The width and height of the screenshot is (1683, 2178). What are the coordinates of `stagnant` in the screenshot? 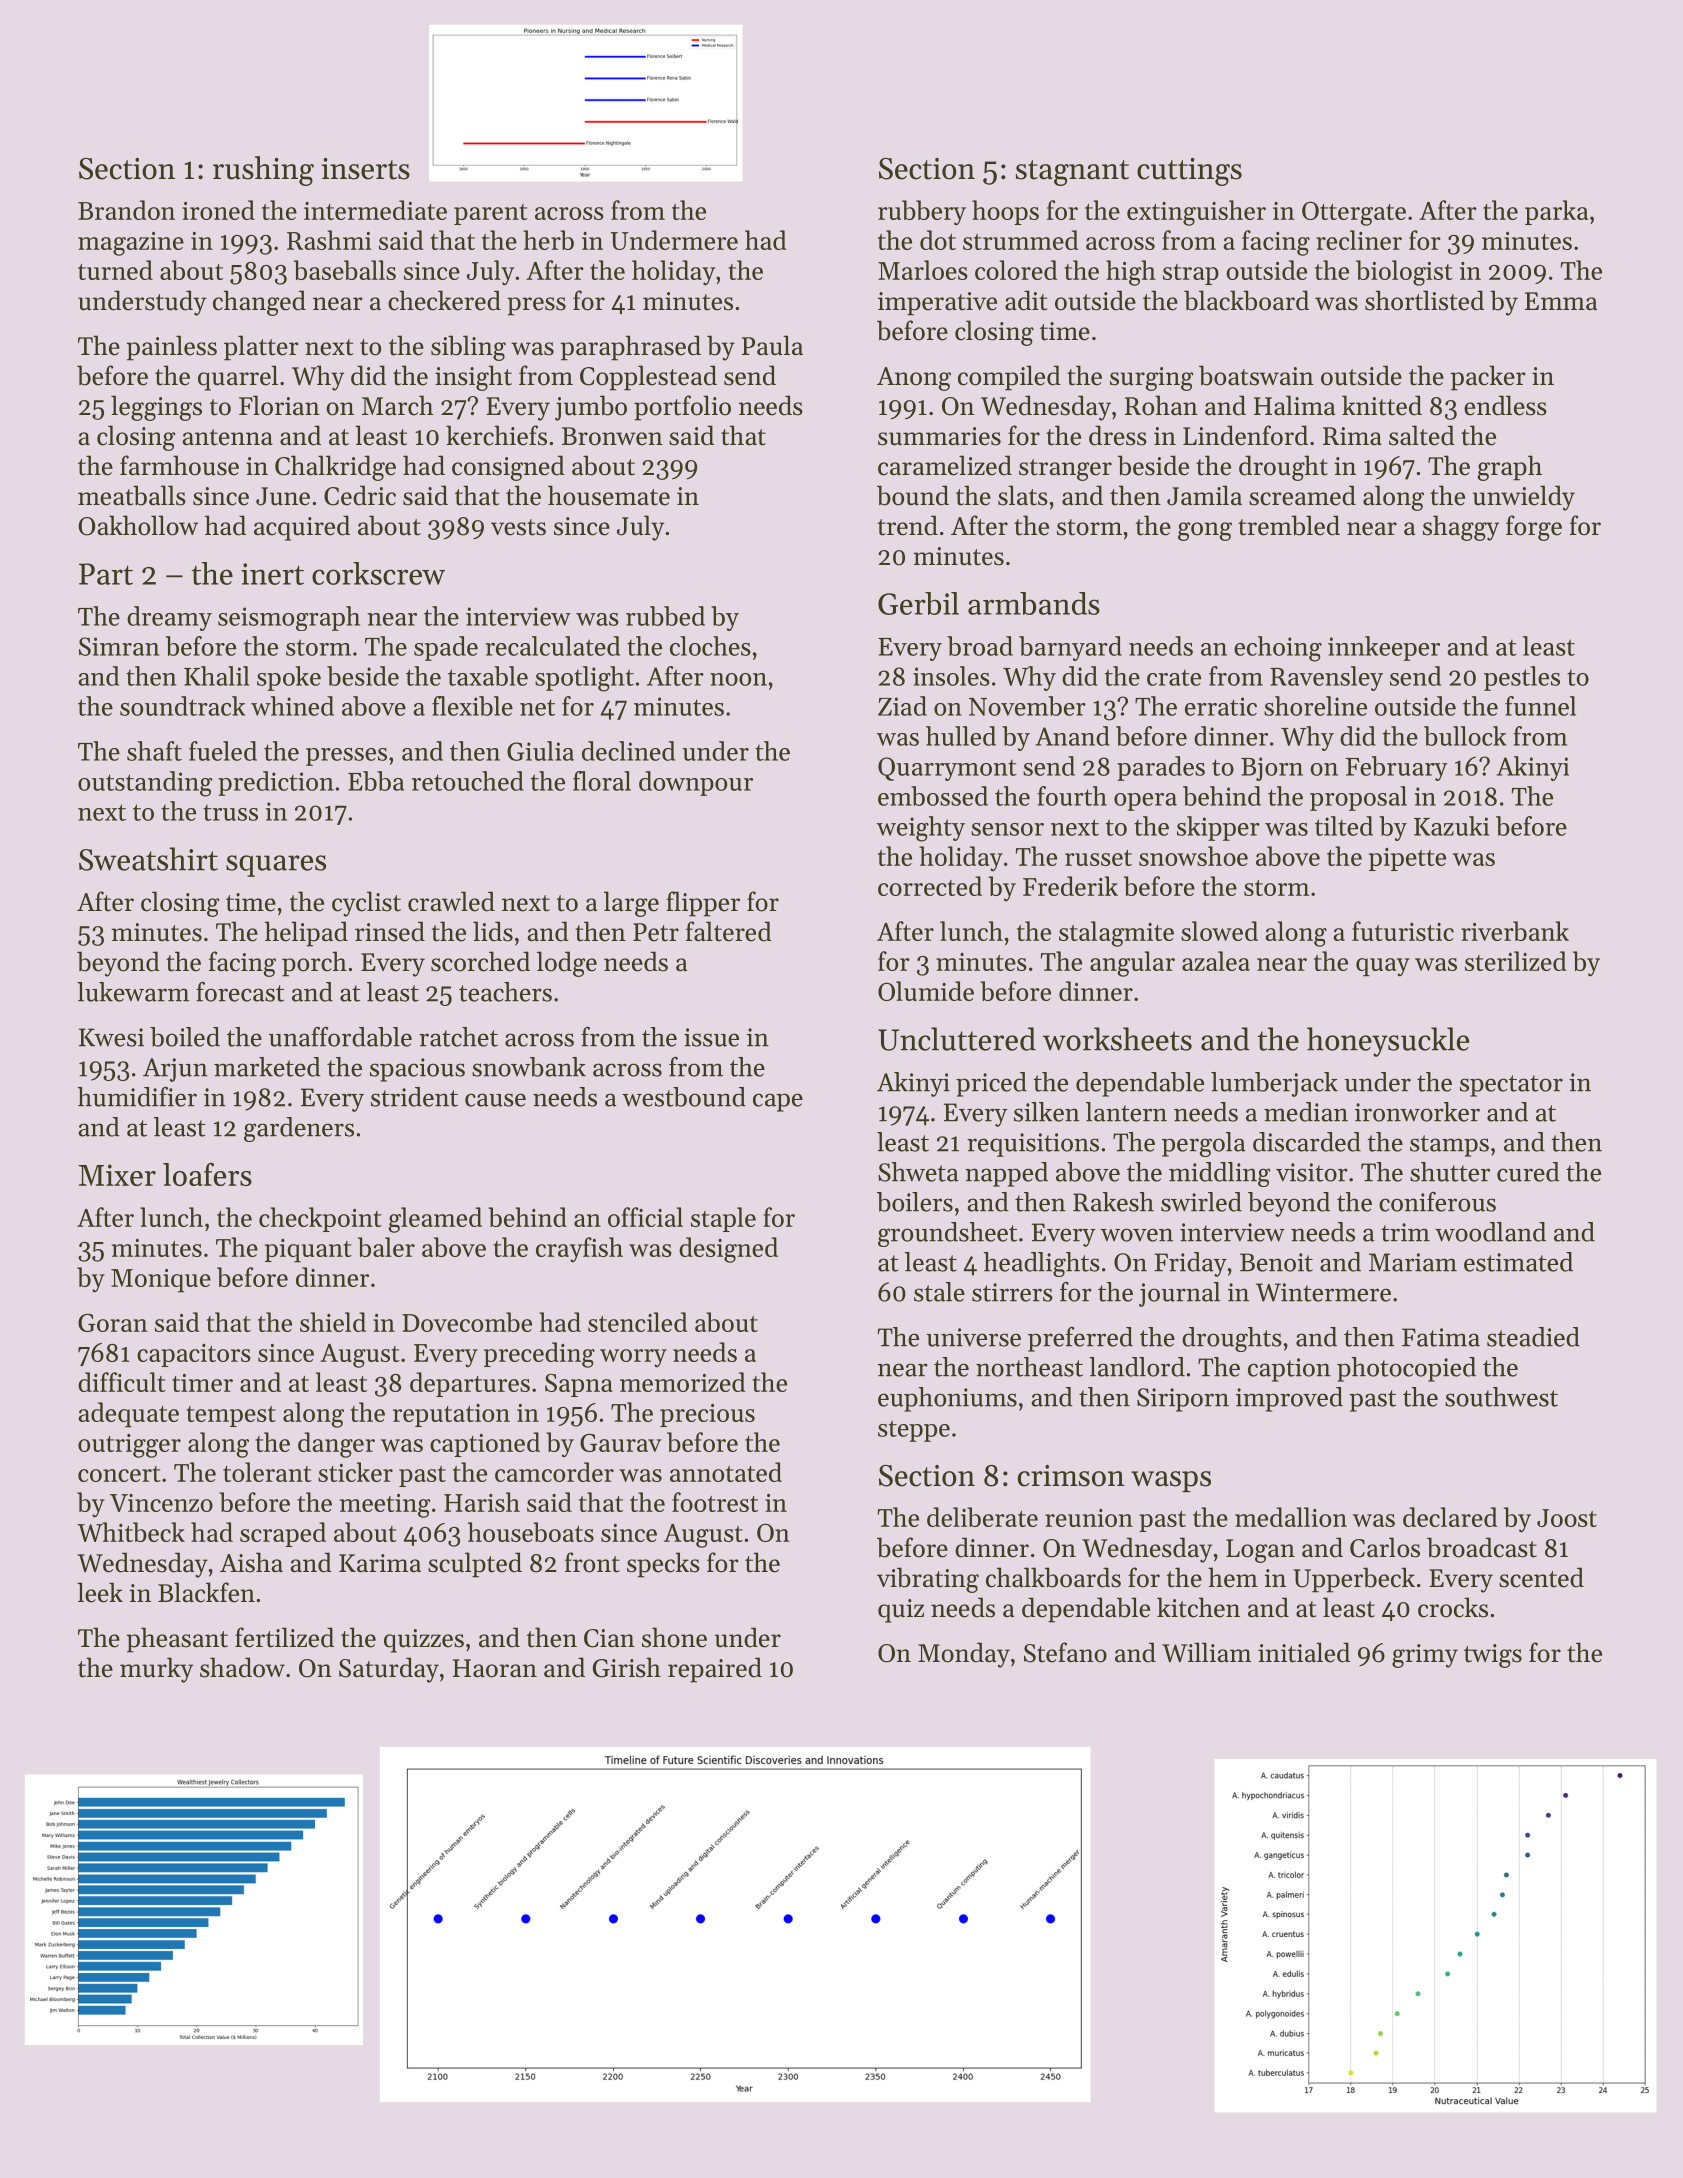 It's located at (1072, 173).
